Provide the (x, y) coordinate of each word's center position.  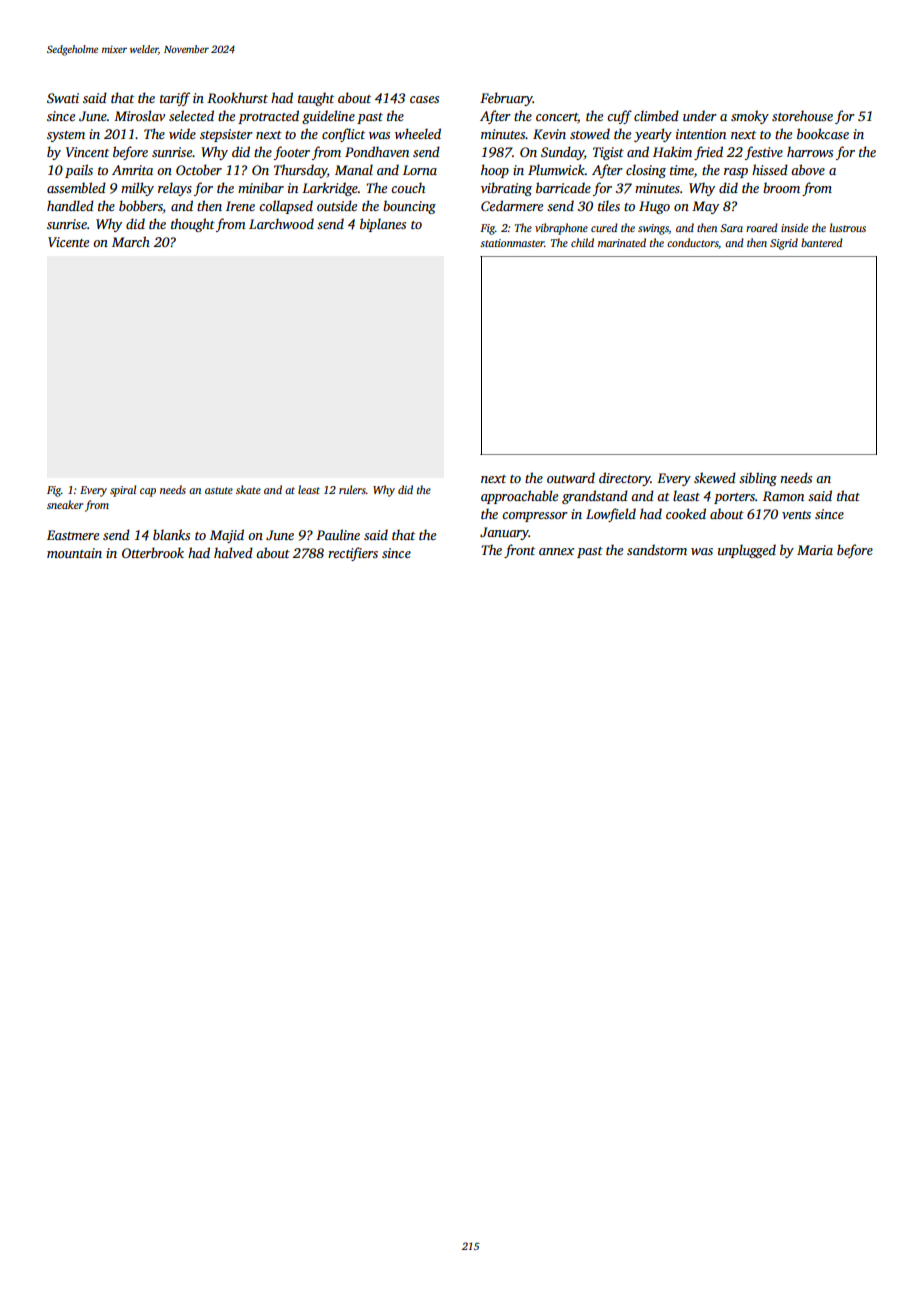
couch (408, 187)
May (705, 207)
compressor (535, 517)
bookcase (823, 133)
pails (79, 171)
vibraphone (561, 229)
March (131, 241)
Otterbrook (153, 552)
